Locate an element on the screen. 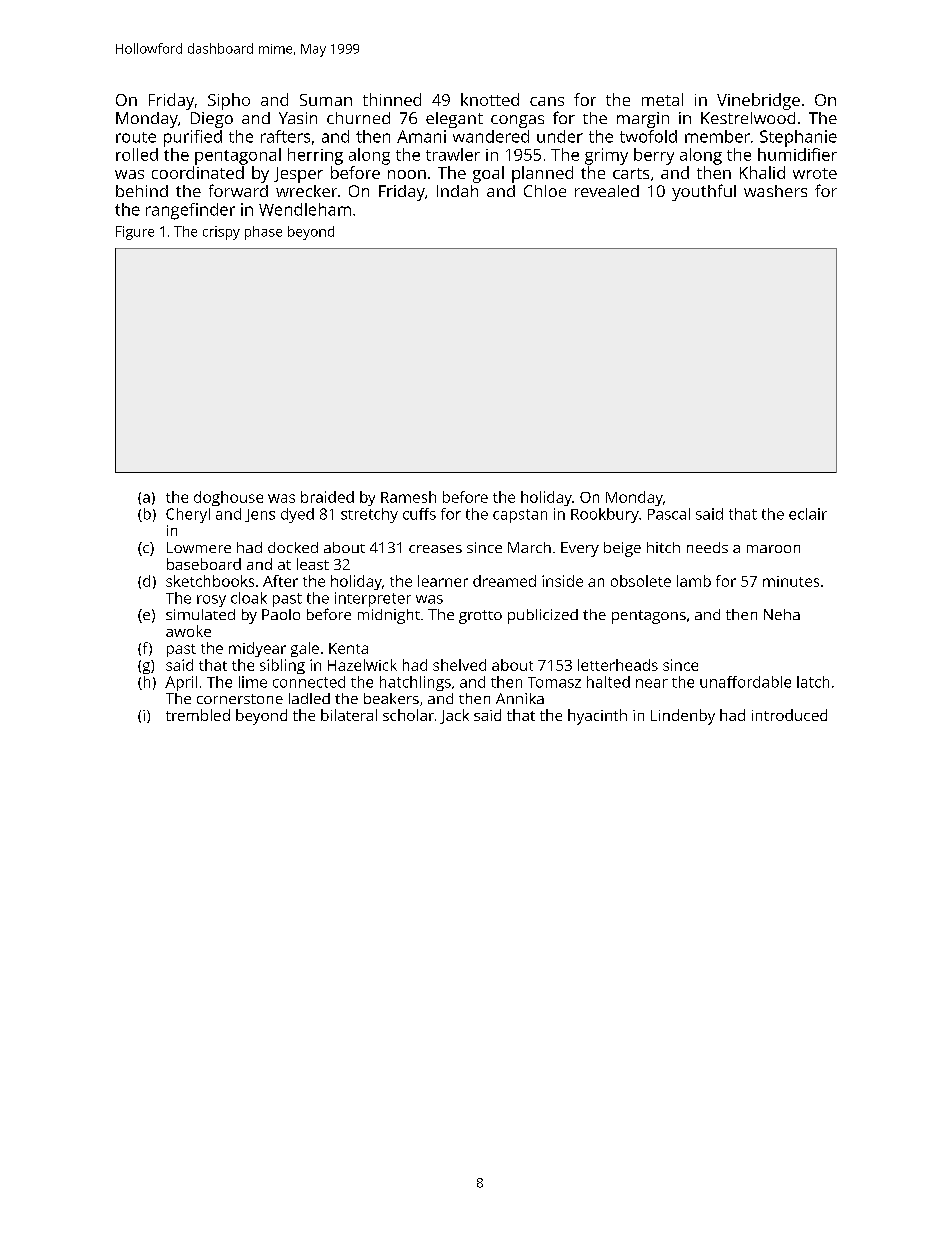  Sipho is located at coordinates (229, 101).
